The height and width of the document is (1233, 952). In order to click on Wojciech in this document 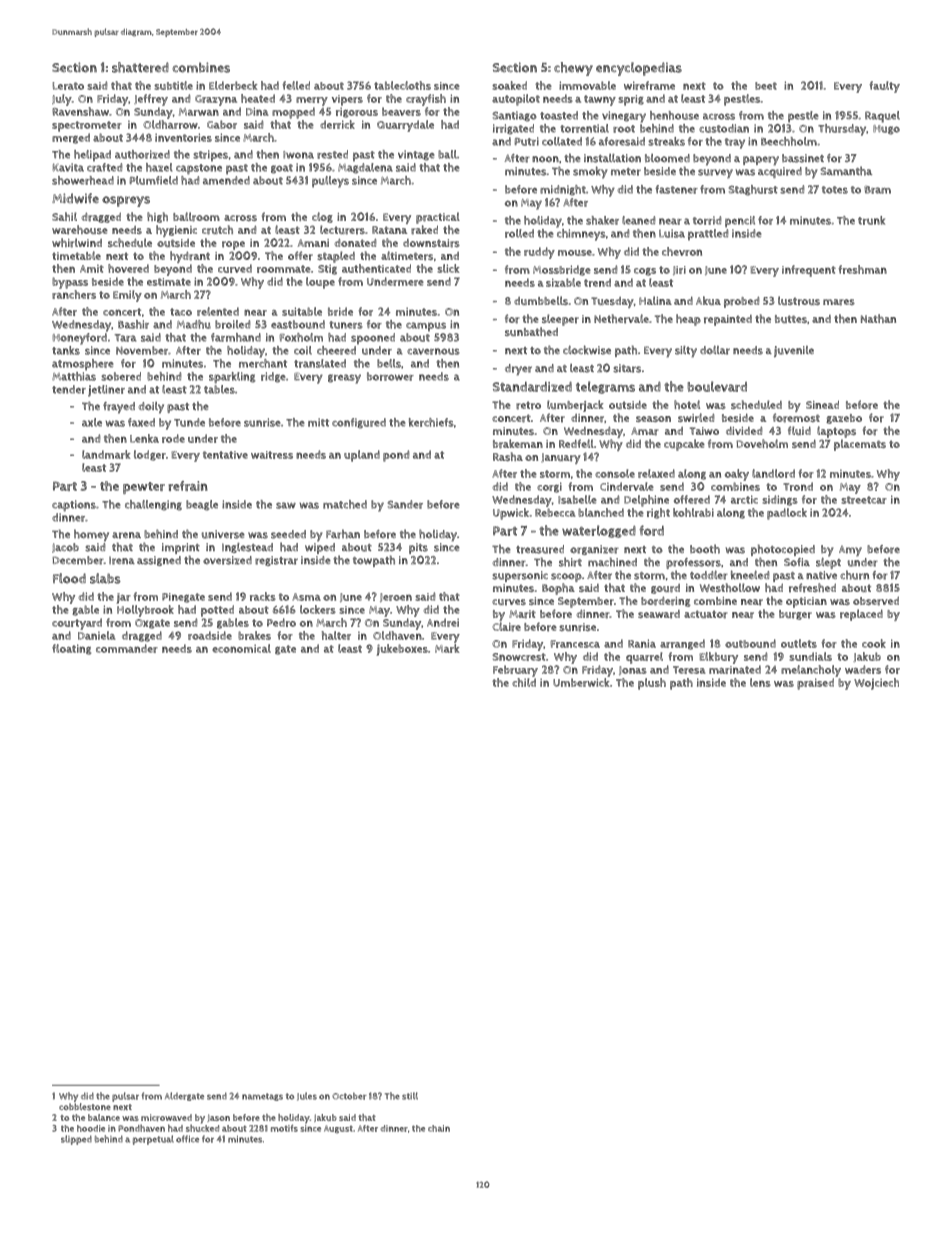, I will do `click(876, 684)`.
